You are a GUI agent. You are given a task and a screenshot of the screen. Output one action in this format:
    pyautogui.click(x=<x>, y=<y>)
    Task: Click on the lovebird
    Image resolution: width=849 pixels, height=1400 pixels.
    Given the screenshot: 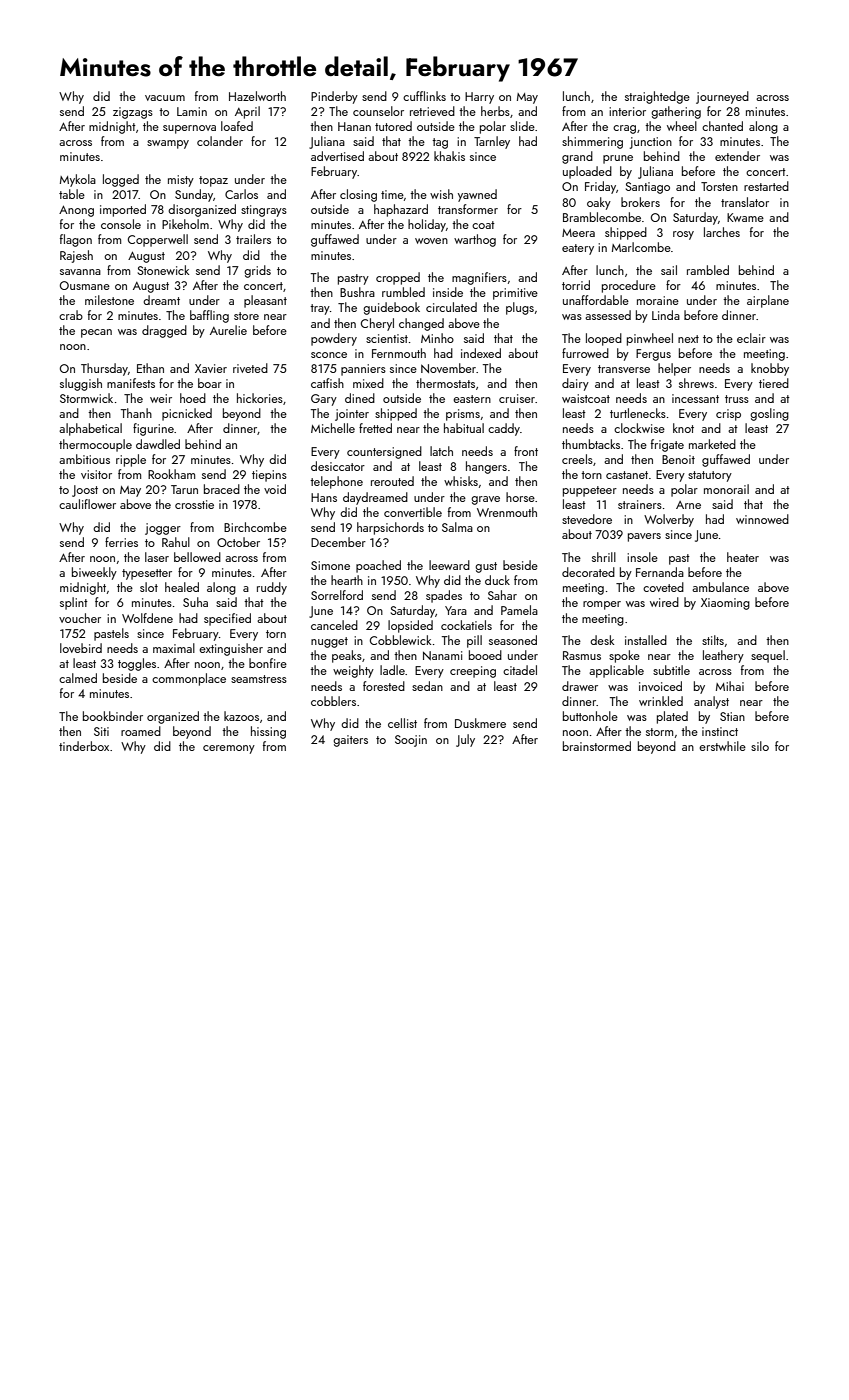 What is the action you would take?
    pyautogui.click(x=81, y=648)
